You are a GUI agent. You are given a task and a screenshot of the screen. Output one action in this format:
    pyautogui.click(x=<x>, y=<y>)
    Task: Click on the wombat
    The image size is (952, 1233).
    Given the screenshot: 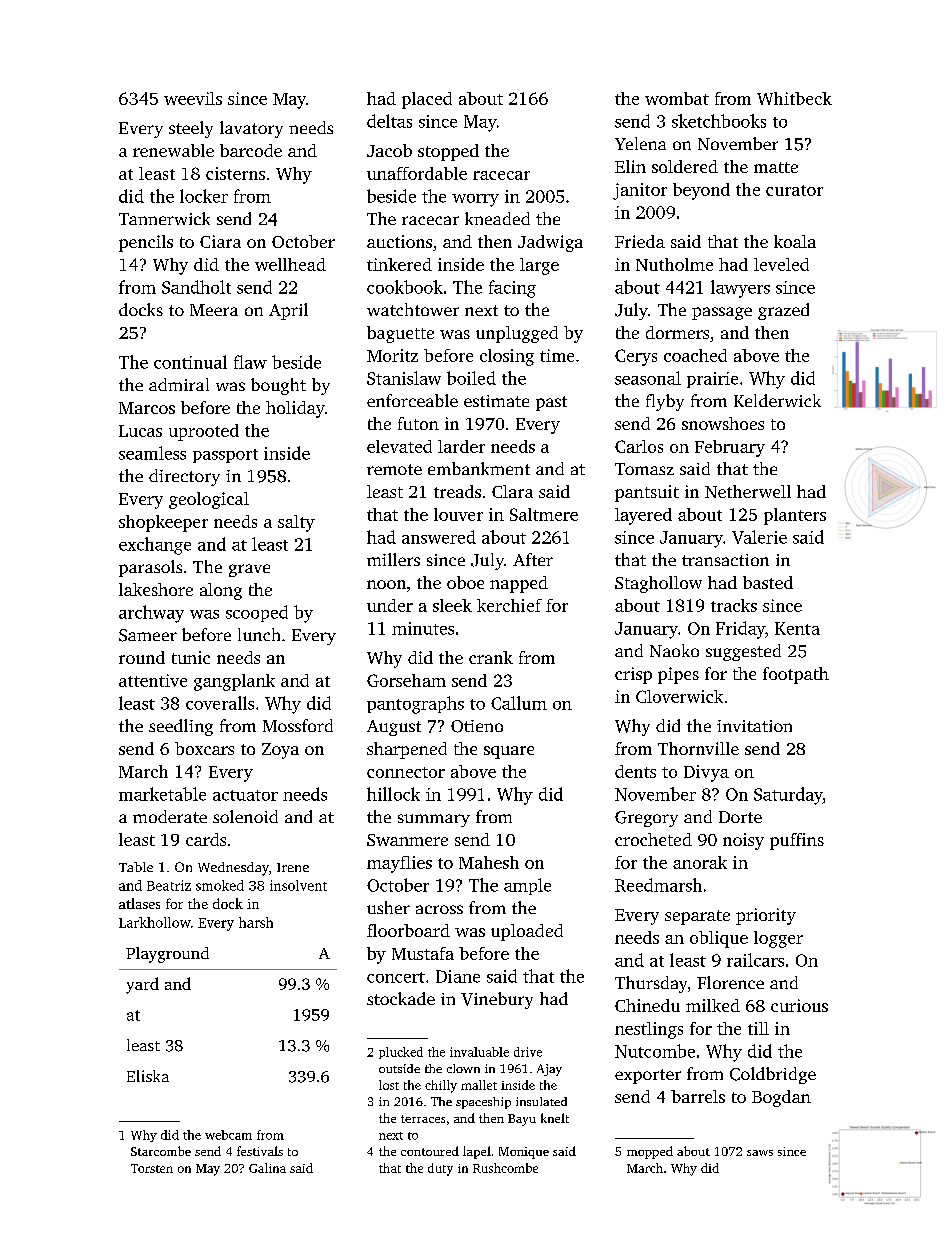 What is the action you would take?
    pyautogui.click(x=677, y=98)
